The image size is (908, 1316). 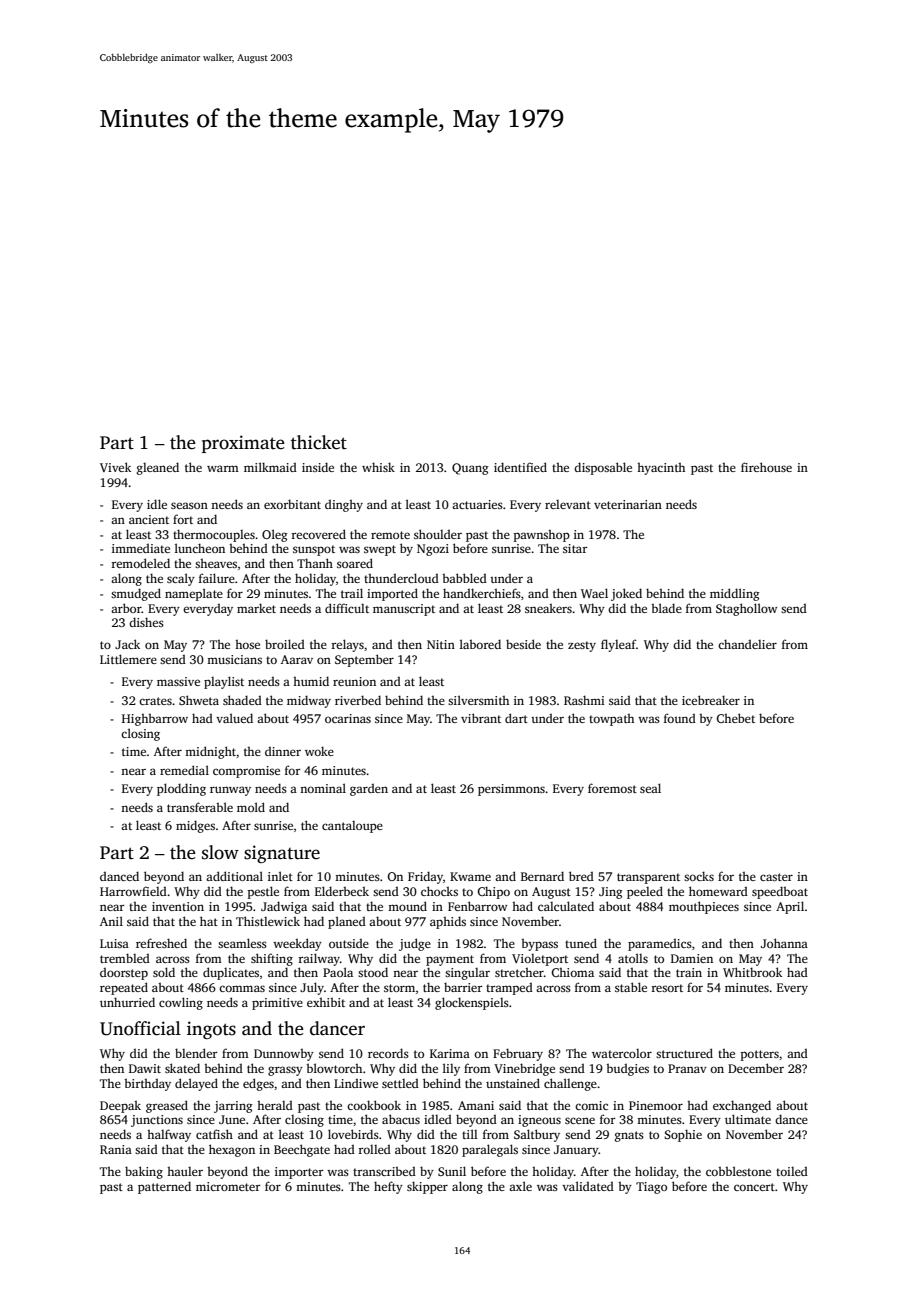 What do you see at coordinates (766, 467) in the document?
I see `firehouse` at bounding box center [766, 467].
